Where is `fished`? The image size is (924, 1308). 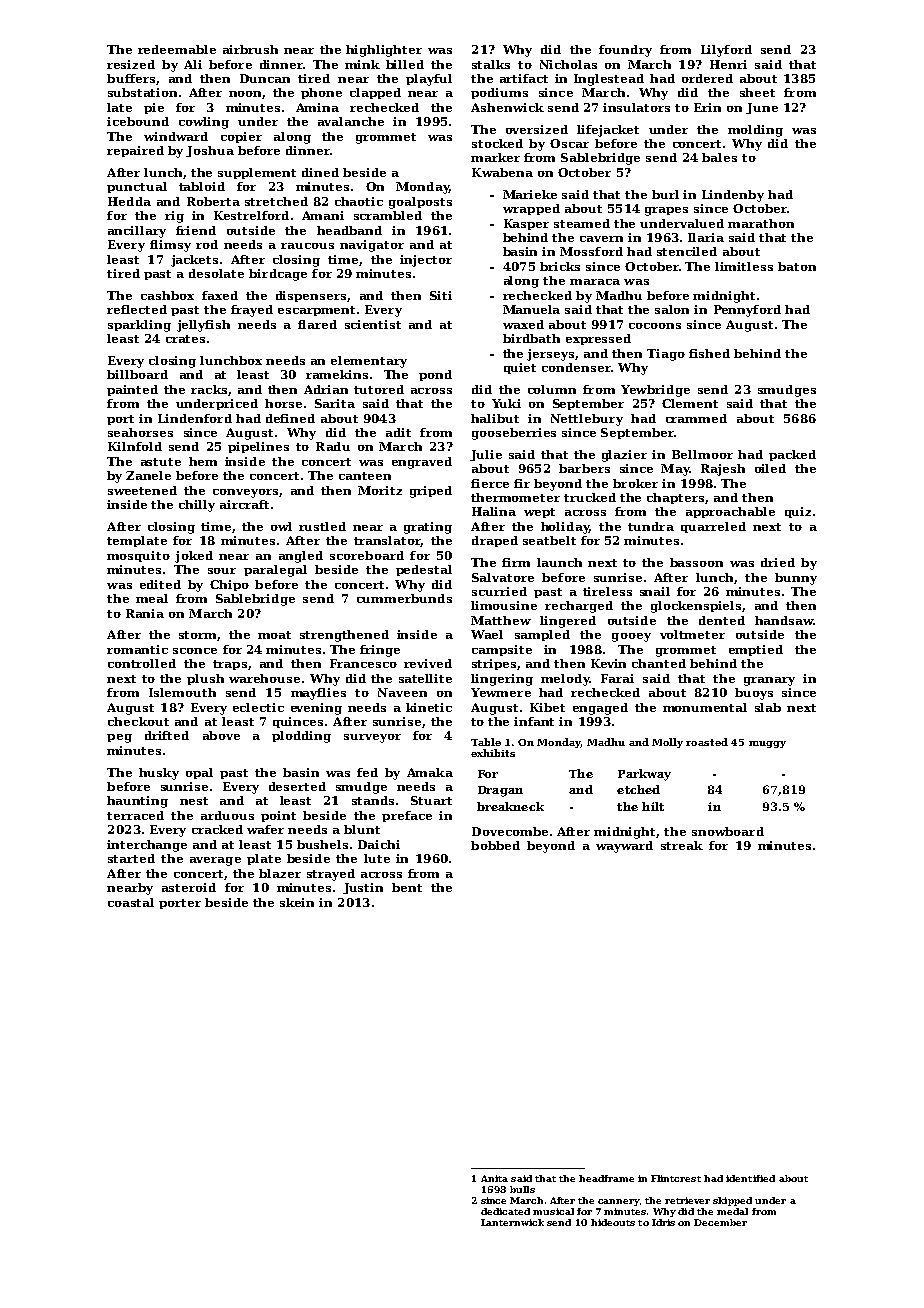 fished is located at coordinates (709, 353).
